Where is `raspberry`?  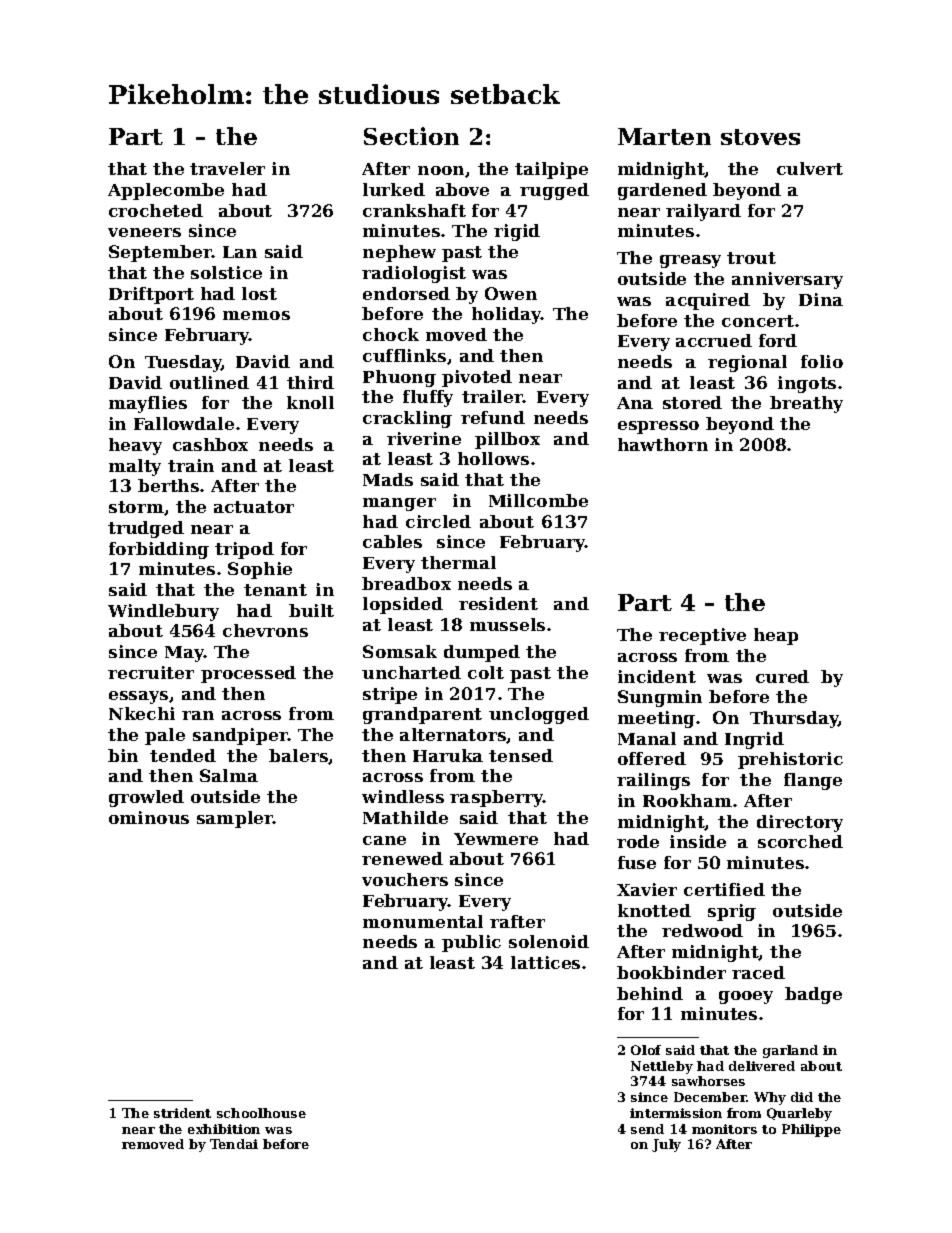
raspberry is located at coordinates (496, 798).
